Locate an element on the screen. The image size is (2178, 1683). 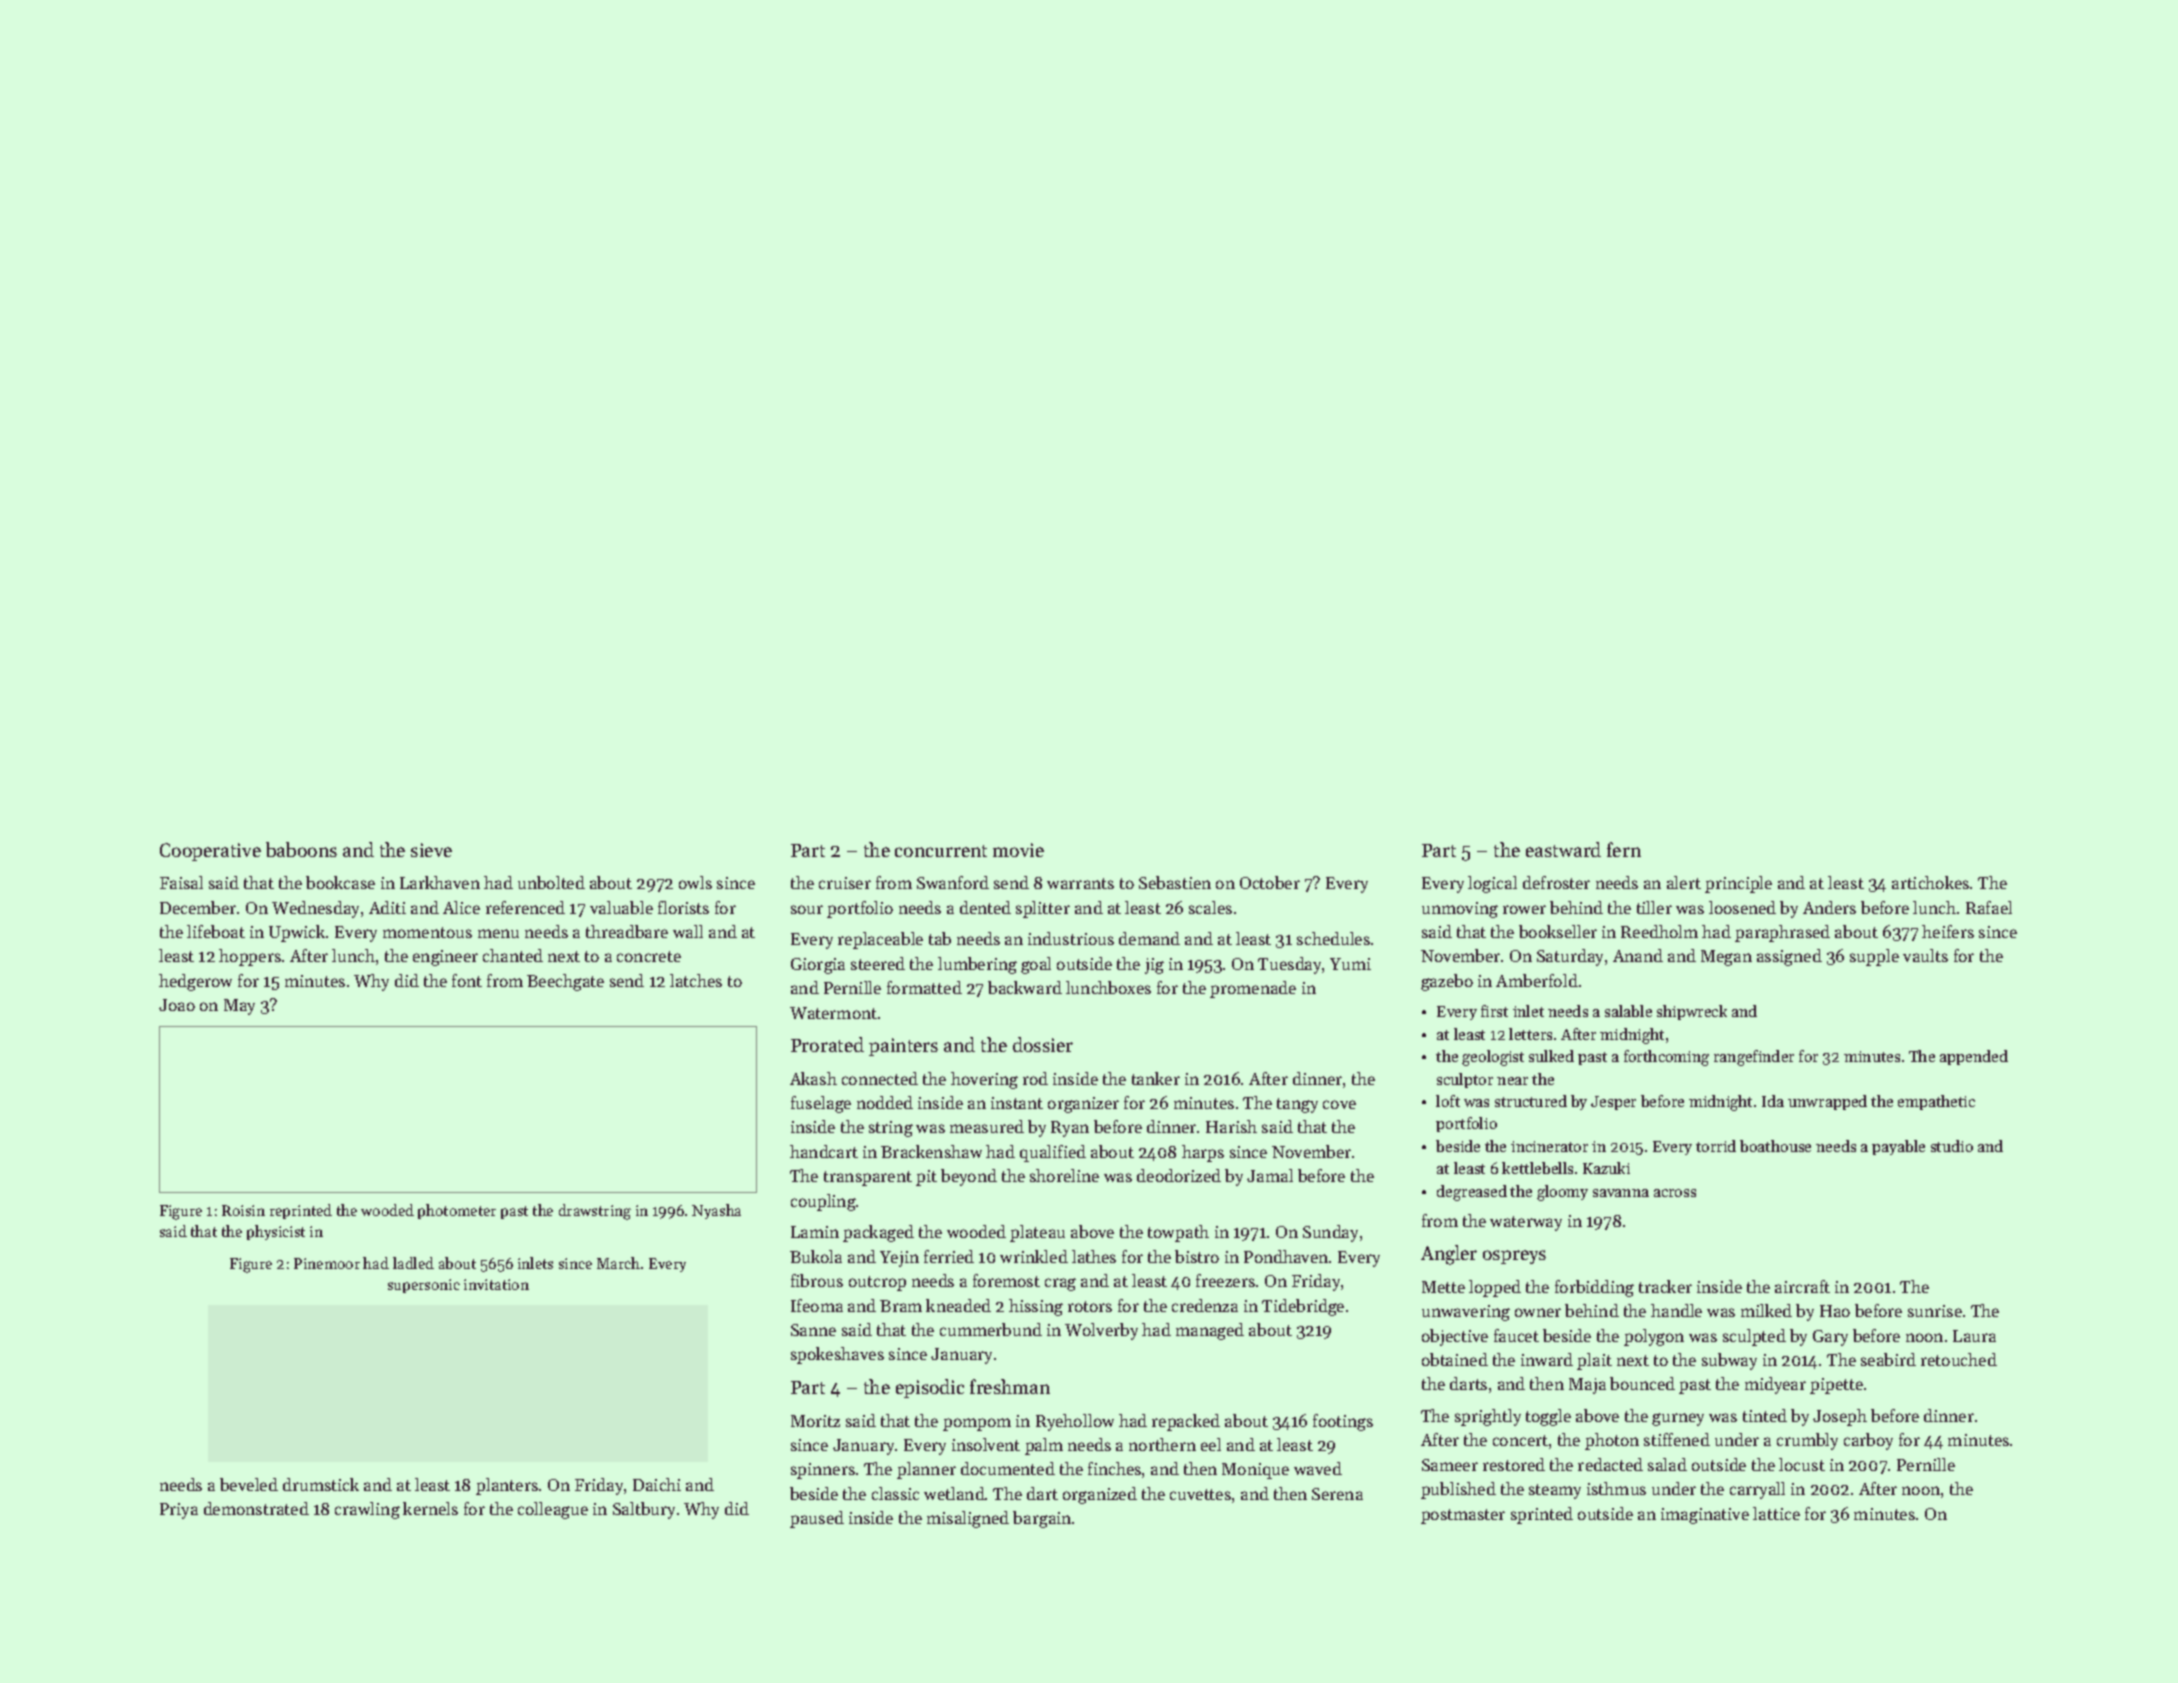
appended is located at coordinates (1974, 1057).
